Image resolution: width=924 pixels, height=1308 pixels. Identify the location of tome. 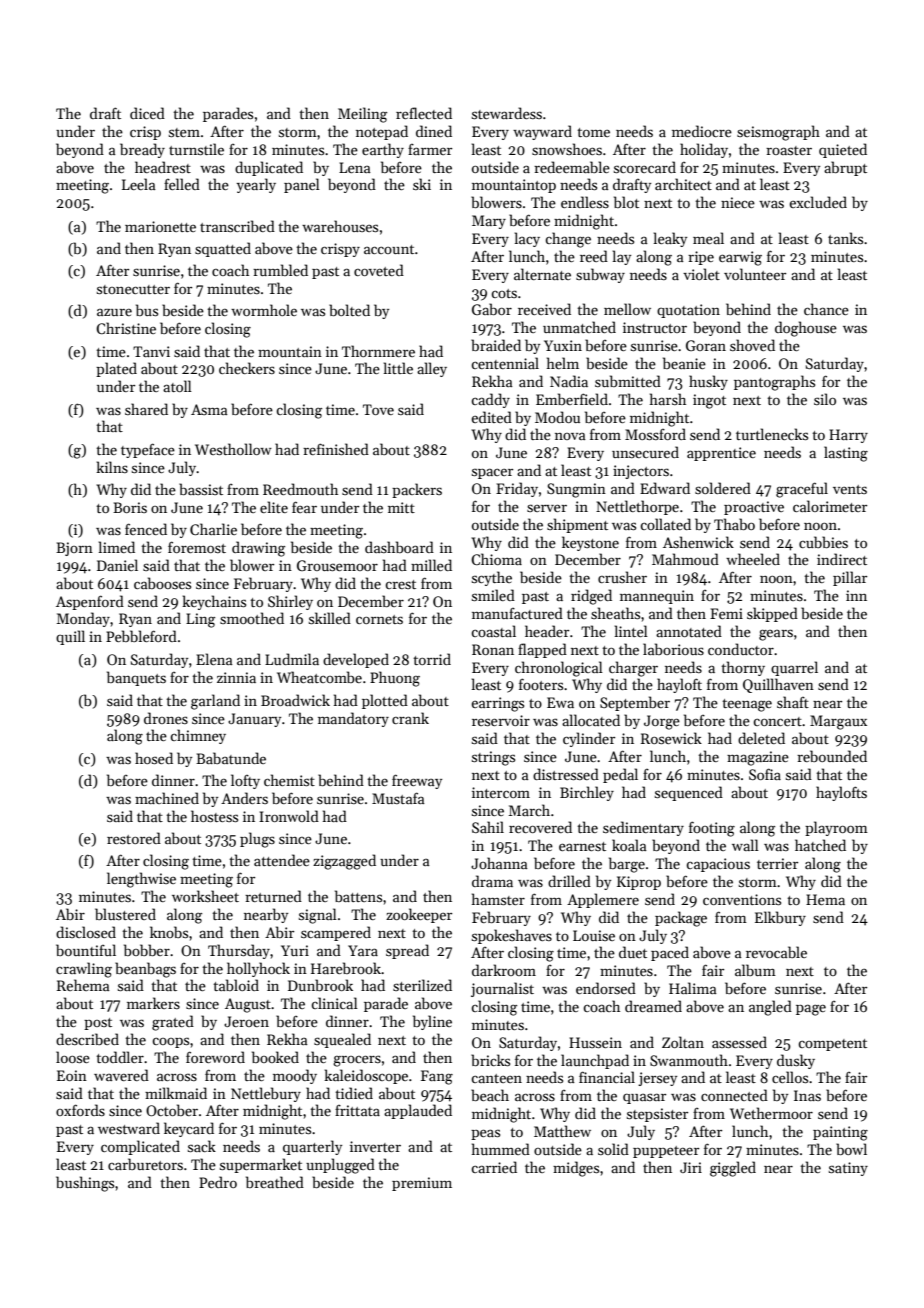
(593, 132).
